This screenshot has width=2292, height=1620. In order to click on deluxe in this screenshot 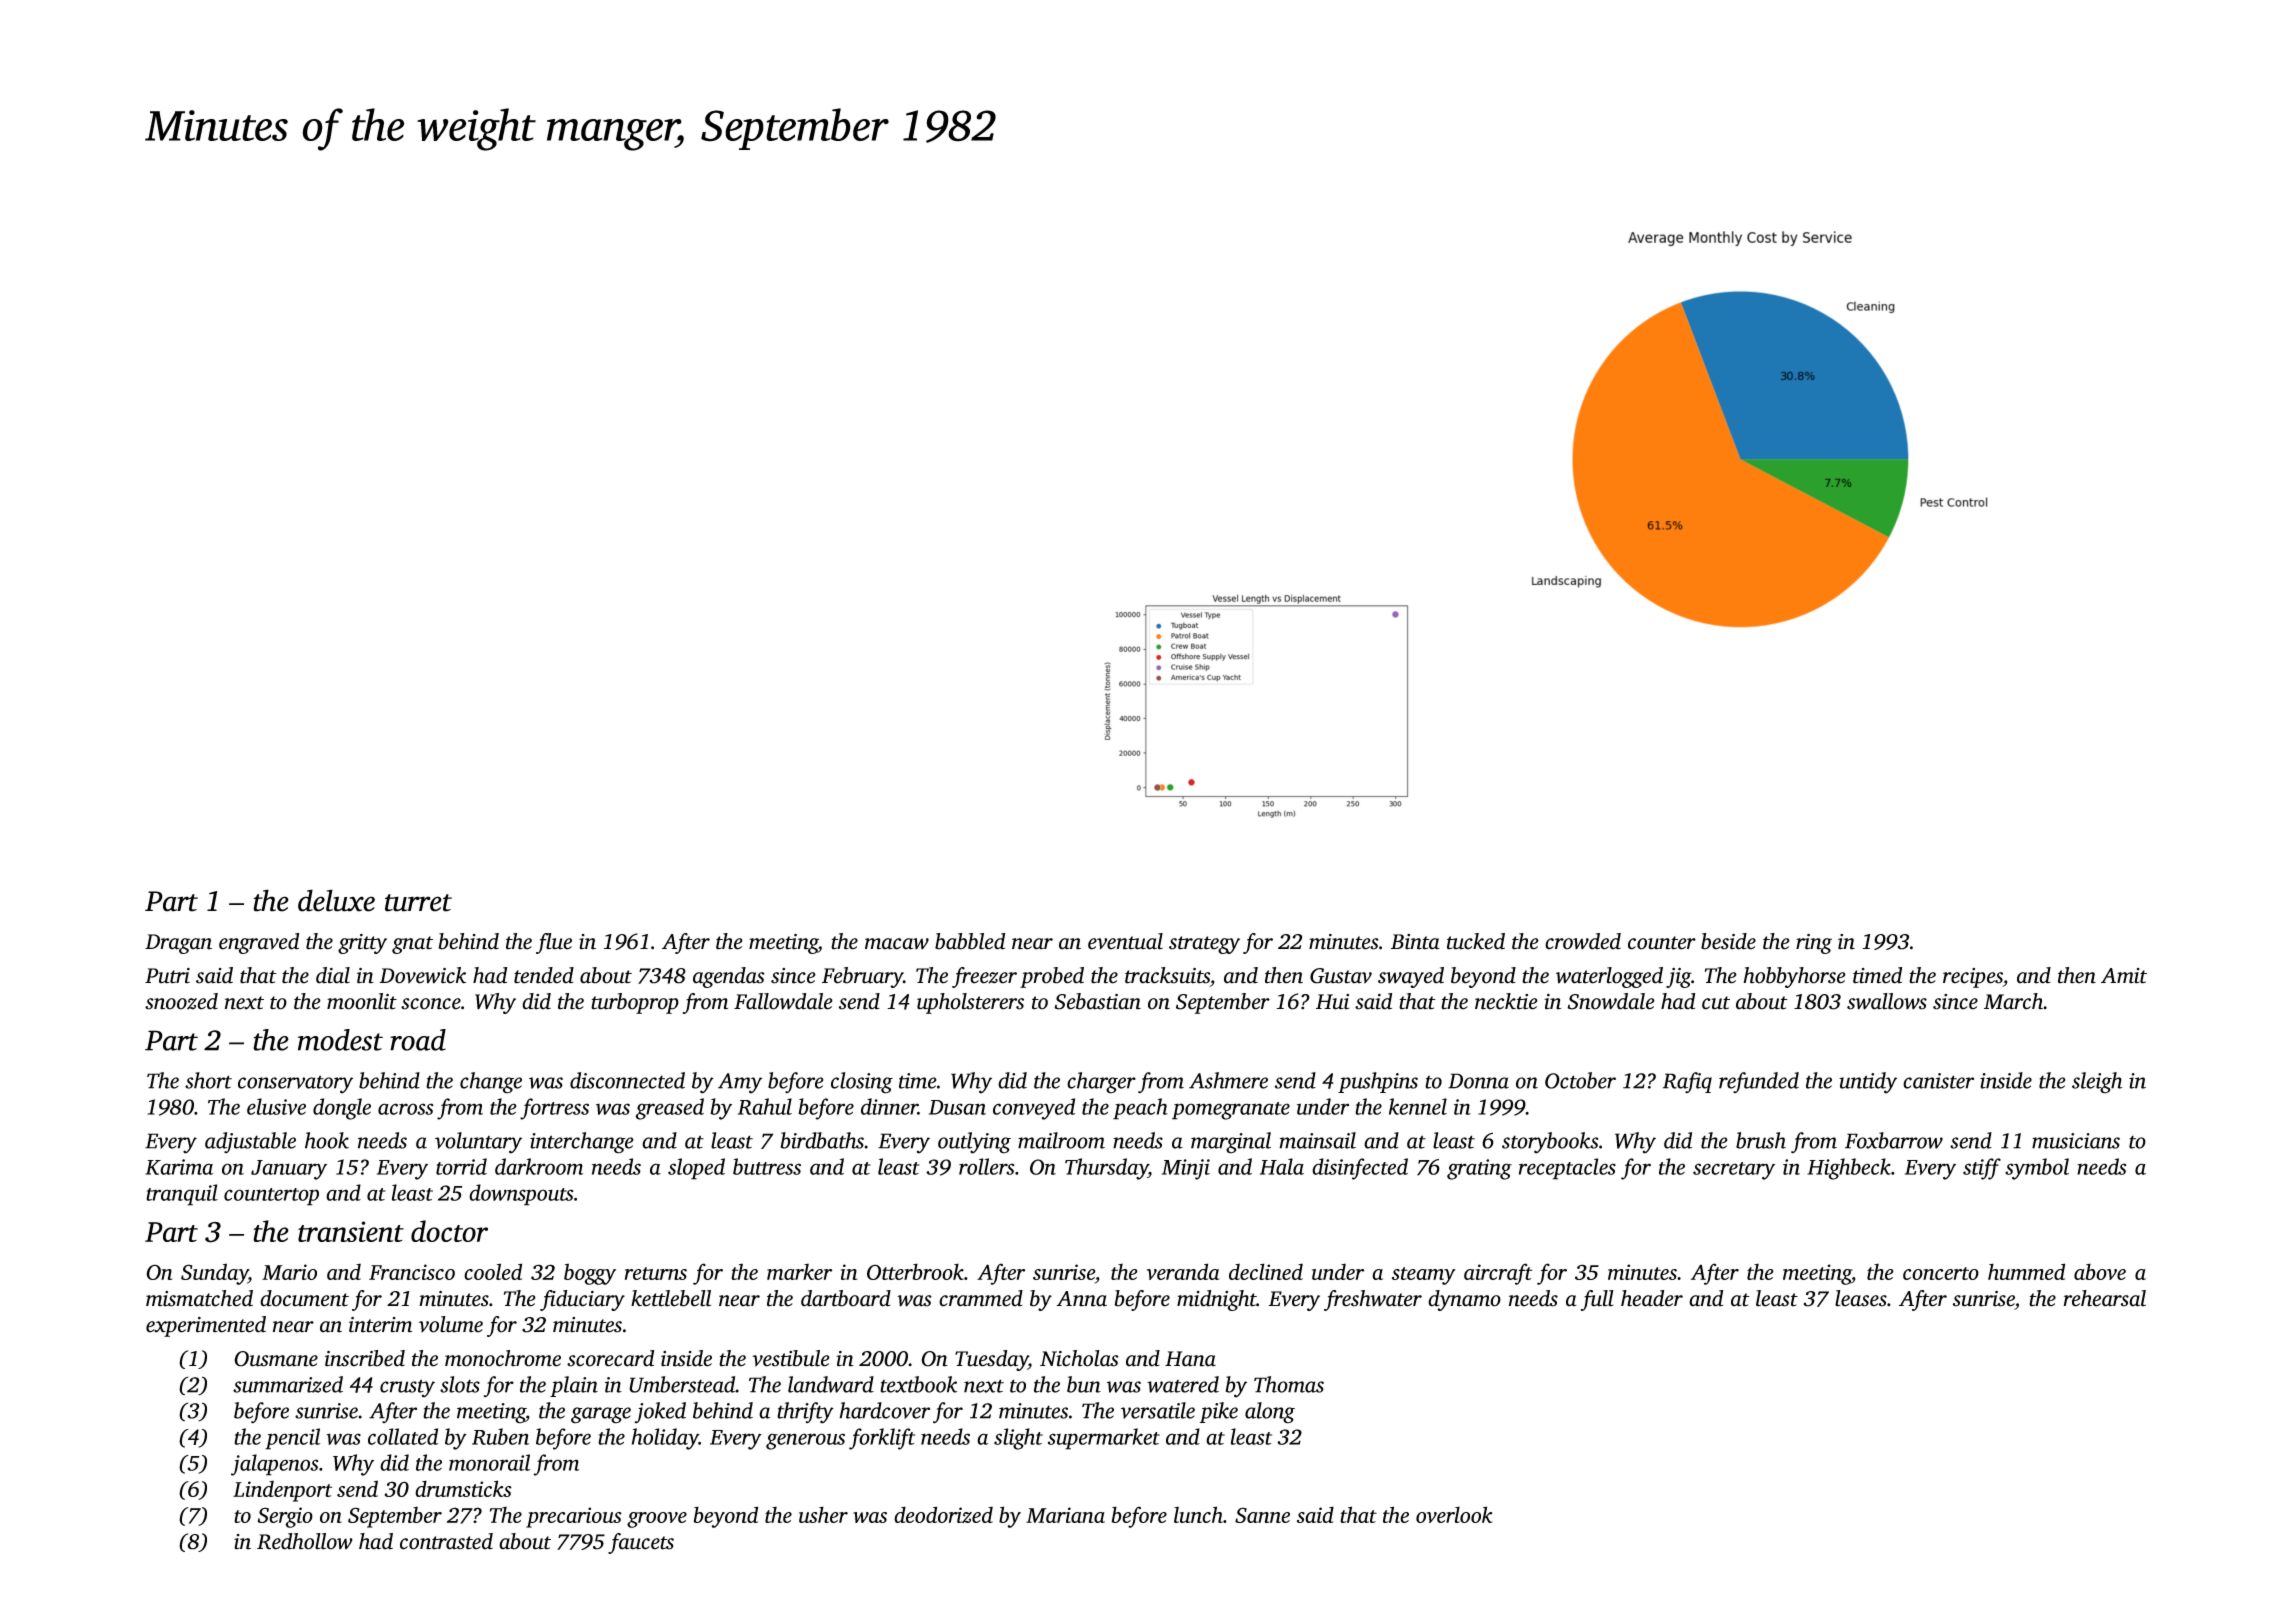, I will do `click(336, 900)`.
